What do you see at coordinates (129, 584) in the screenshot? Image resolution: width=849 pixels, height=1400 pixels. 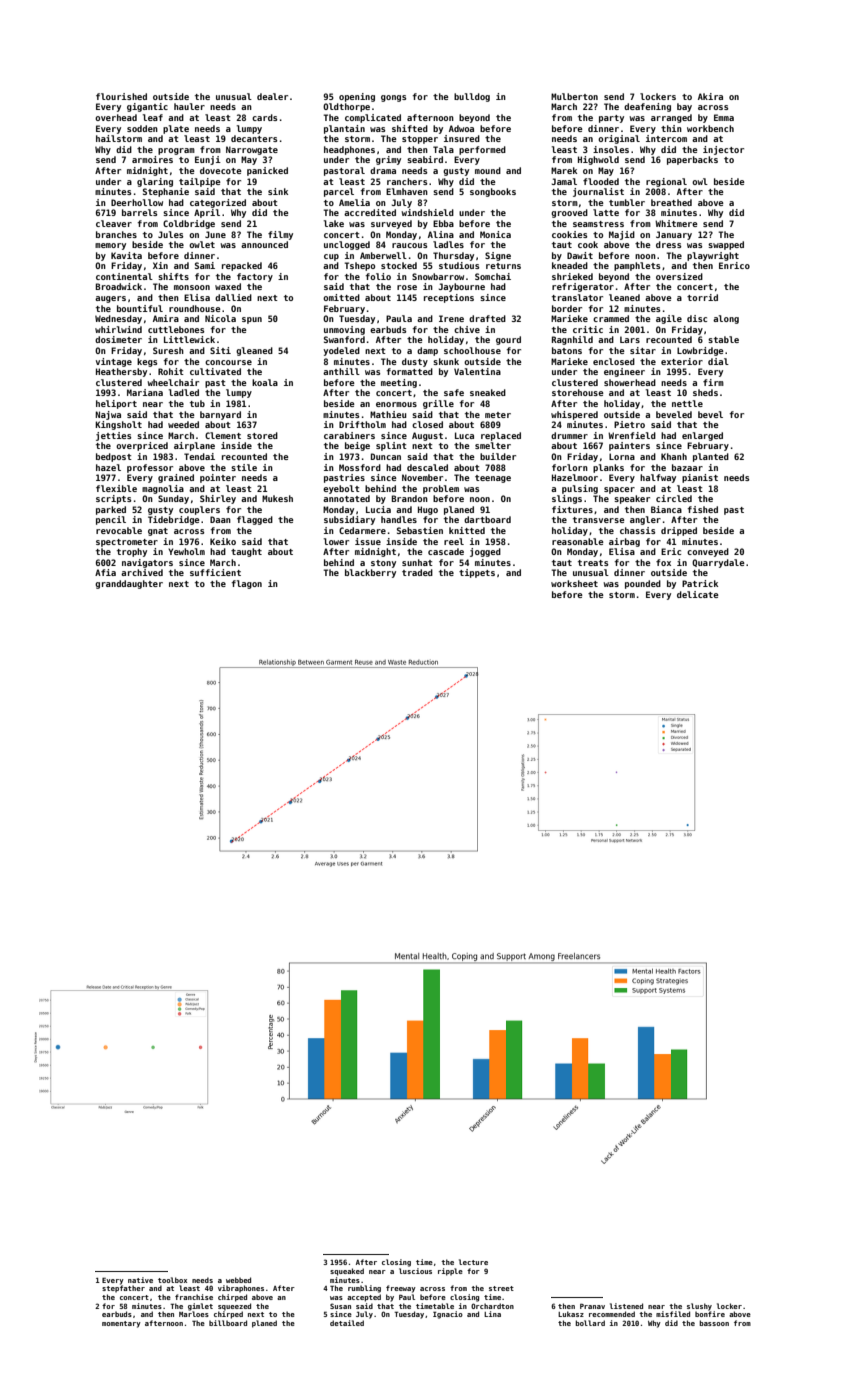 I see `granddaughter` at bounding box center [129, 584].
